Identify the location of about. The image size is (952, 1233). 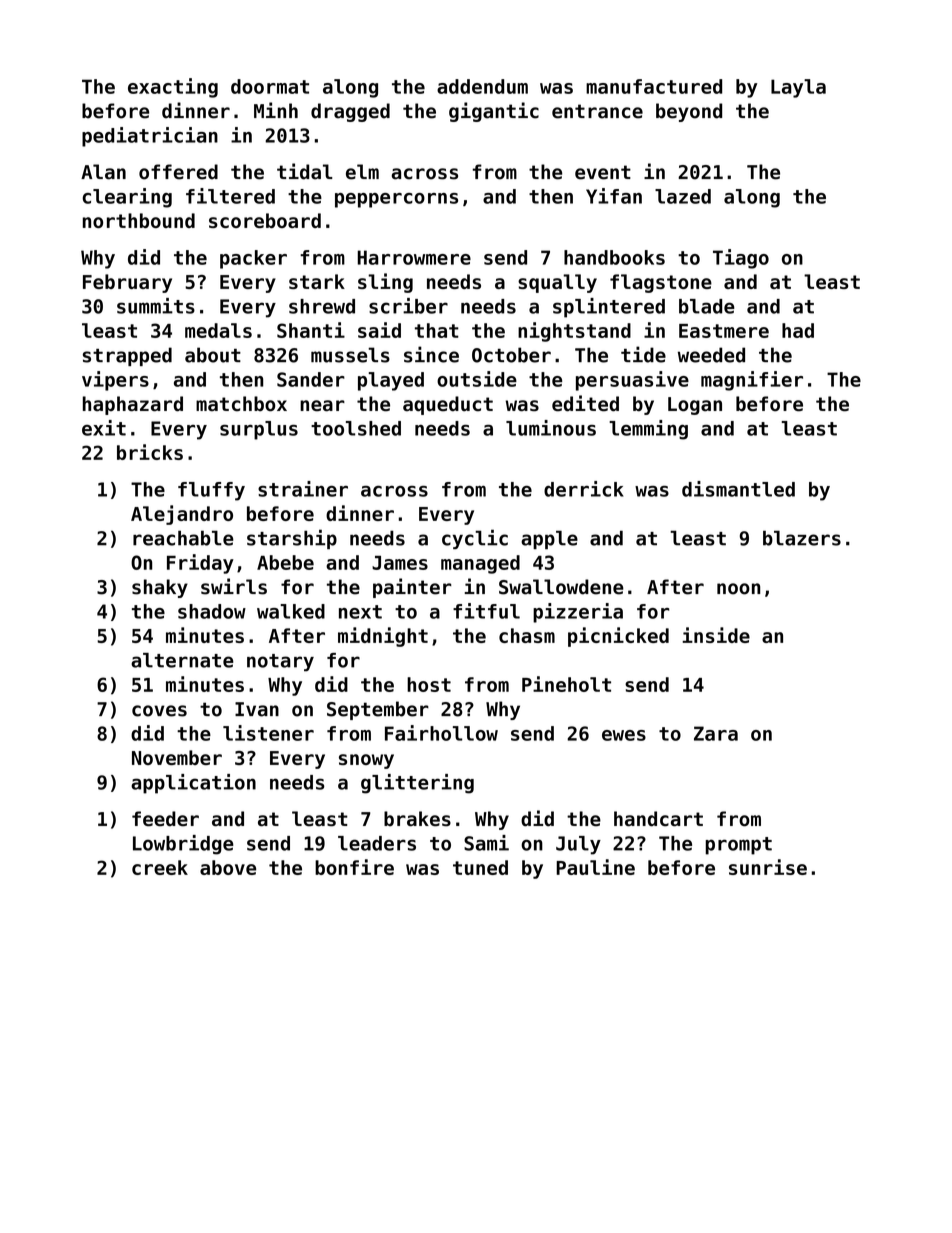
(213, 355).
